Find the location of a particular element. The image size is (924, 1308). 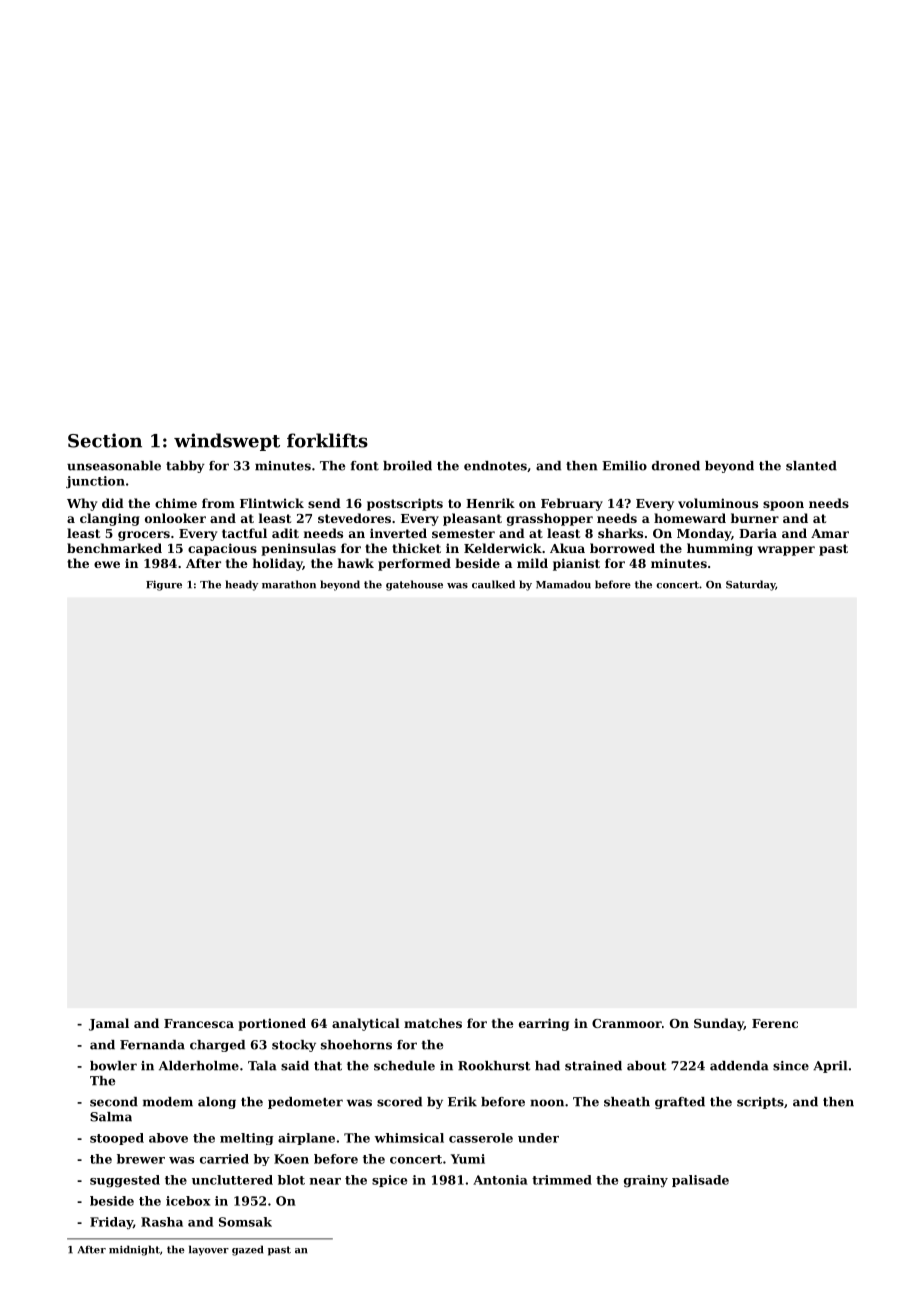

spoon is located at coordinates (783, 506).
